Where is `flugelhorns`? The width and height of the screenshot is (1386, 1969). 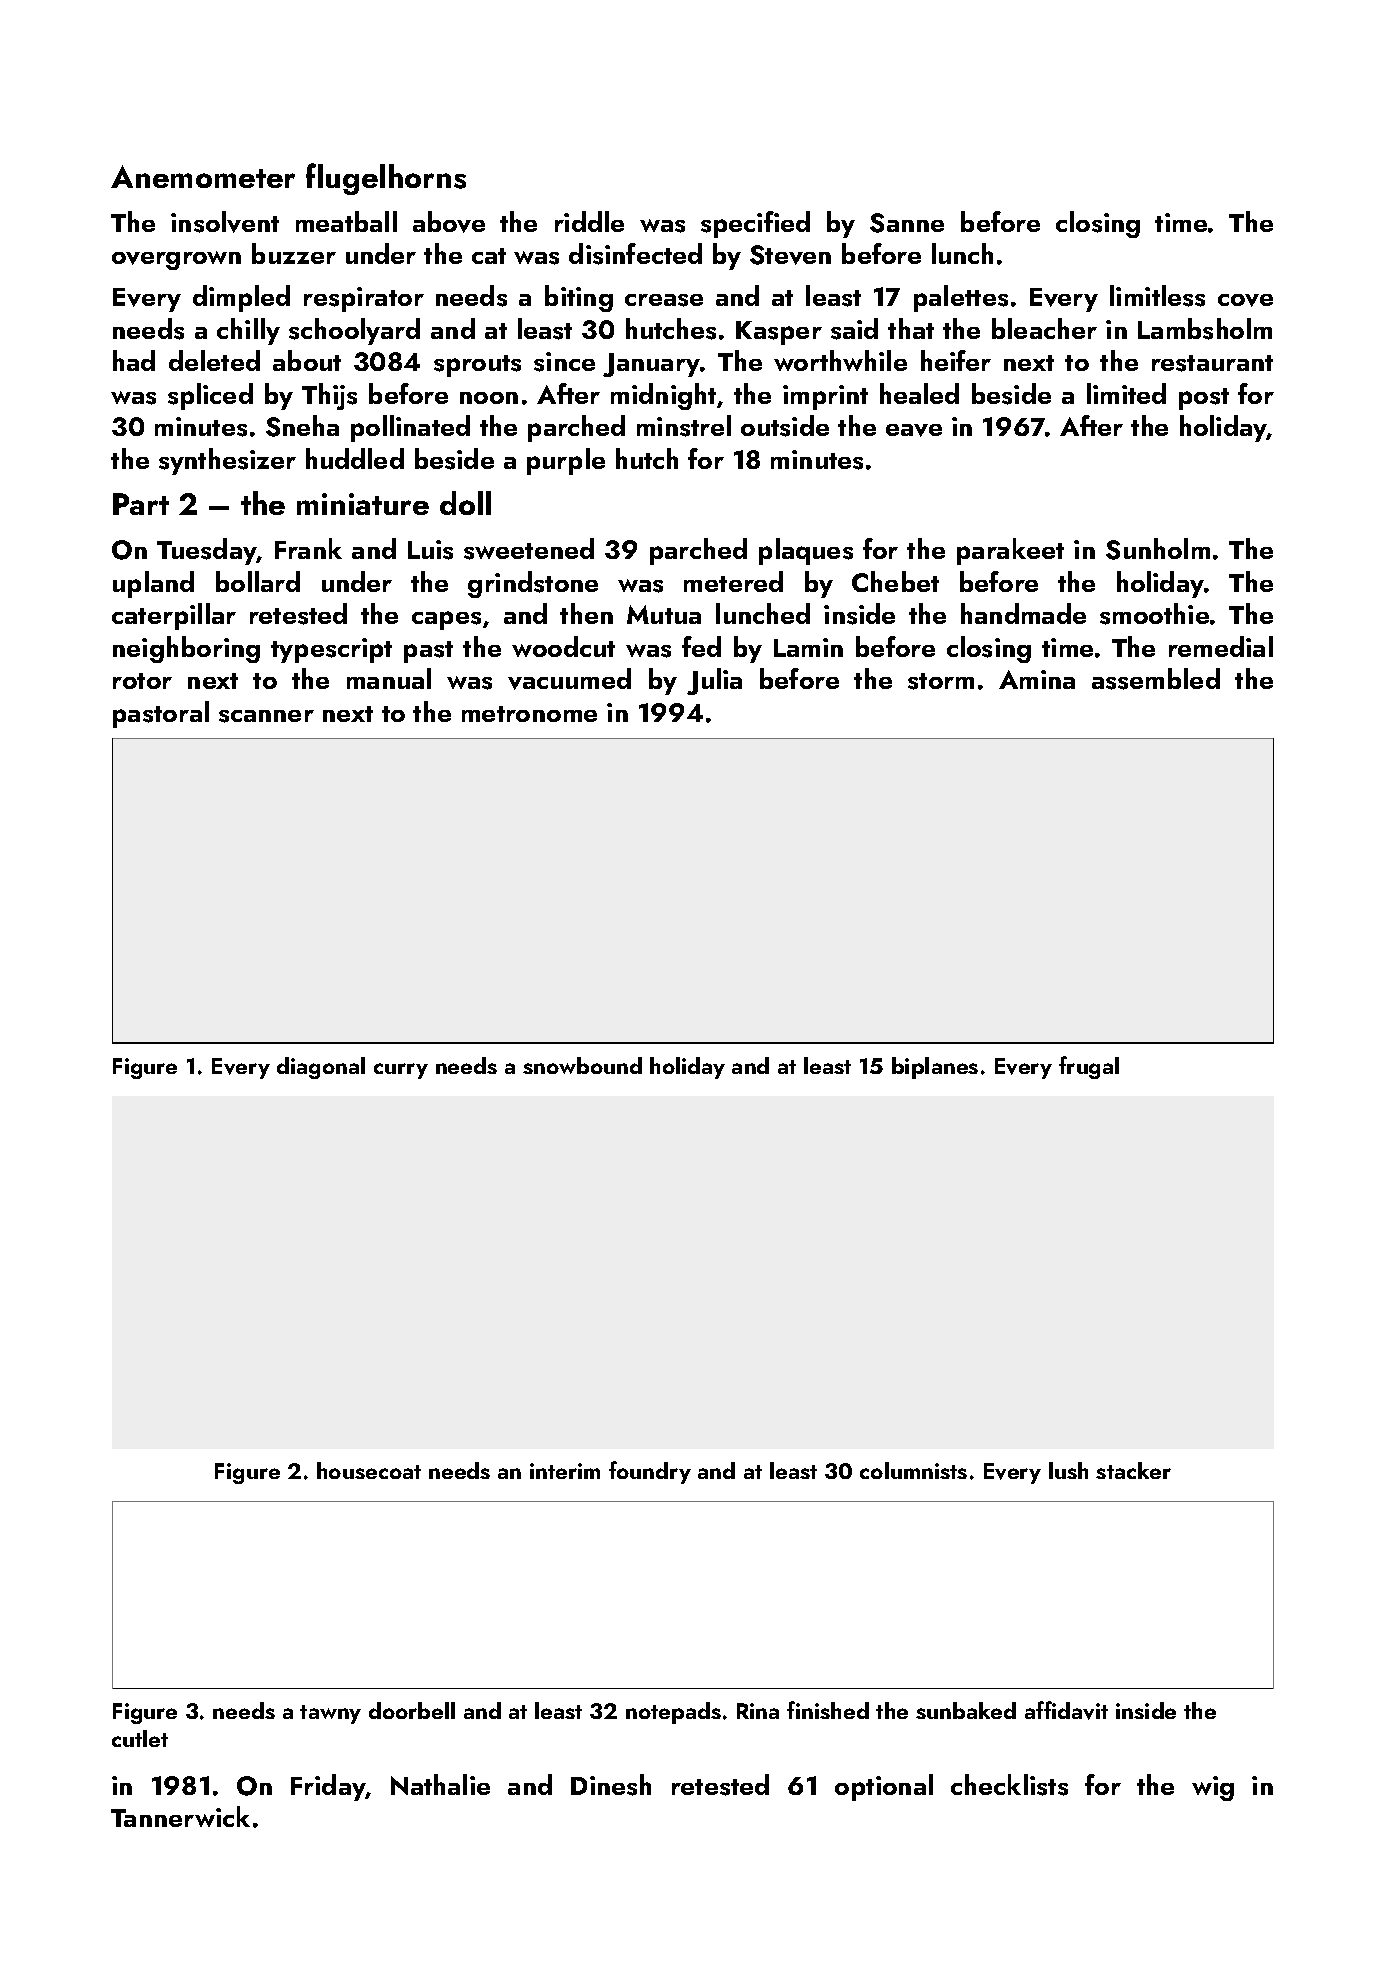
flugelhorns is located at coordinates (386, 179).
